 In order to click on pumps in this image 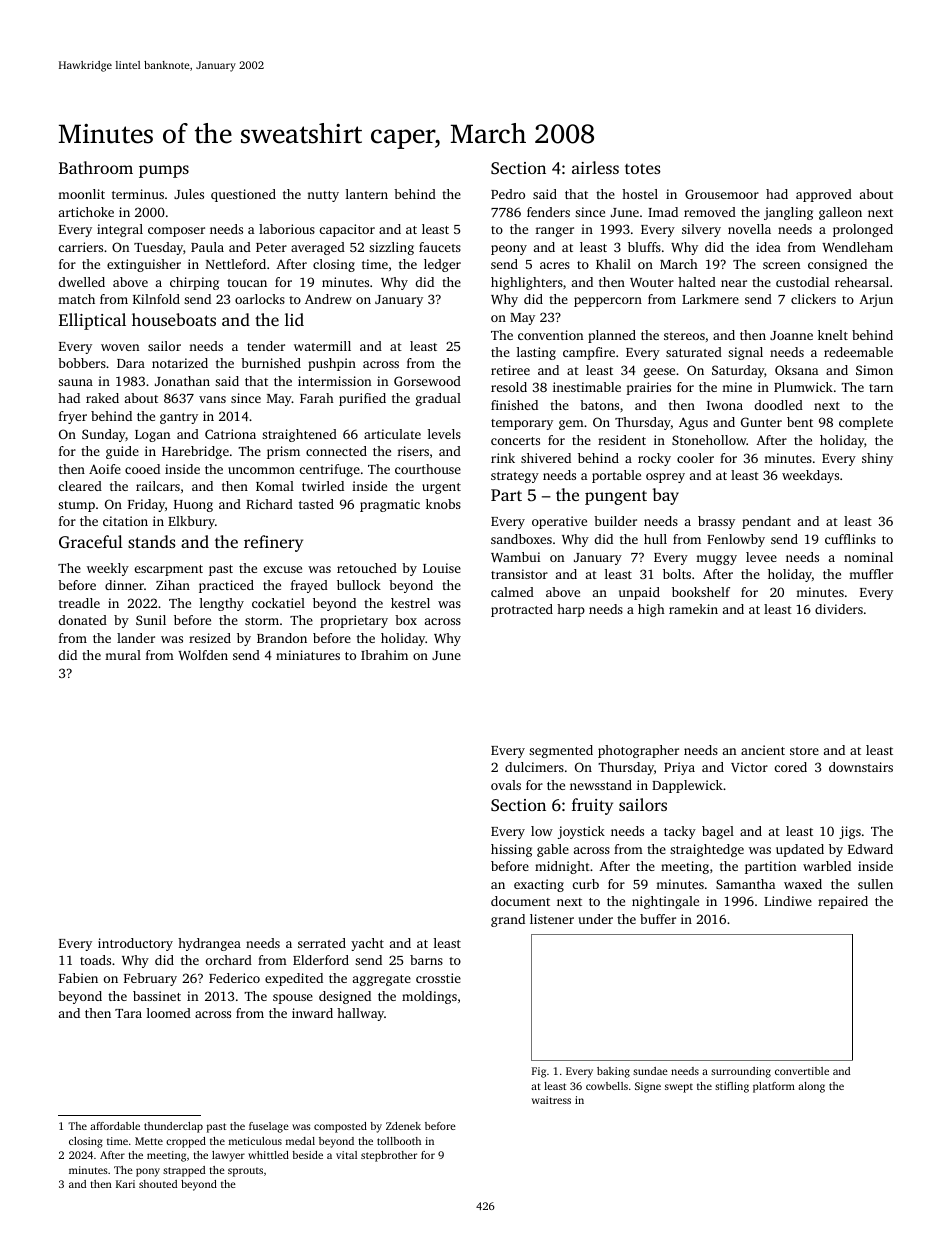, I will do `click(164, 171)`.
